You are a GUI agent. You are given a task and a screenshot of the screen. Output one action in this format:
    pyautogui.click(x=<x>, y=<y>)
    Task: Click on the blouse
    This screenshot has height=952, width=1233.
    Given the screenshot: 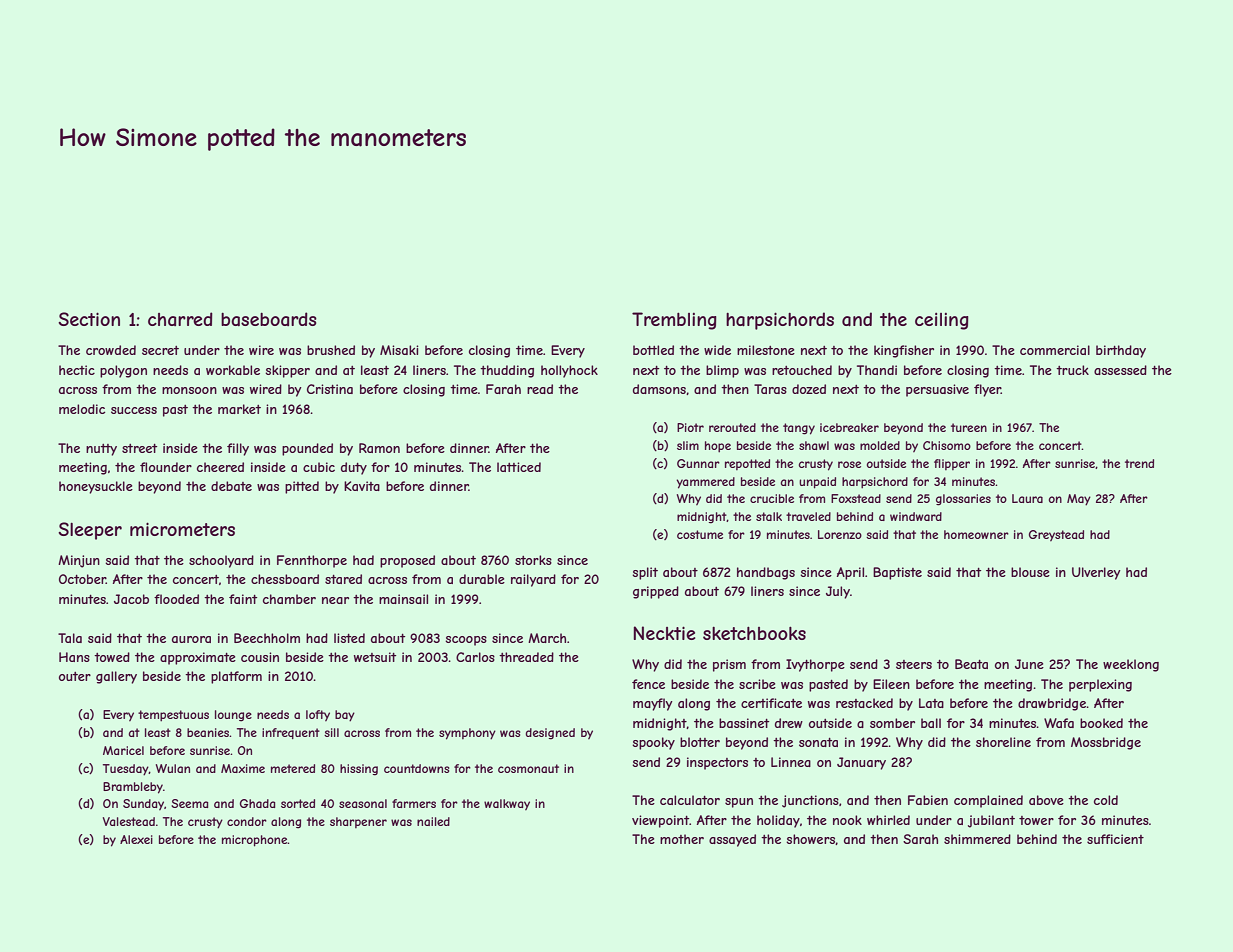 What is the action you would take?
    pyautogui.click(x=1030, y=572)
